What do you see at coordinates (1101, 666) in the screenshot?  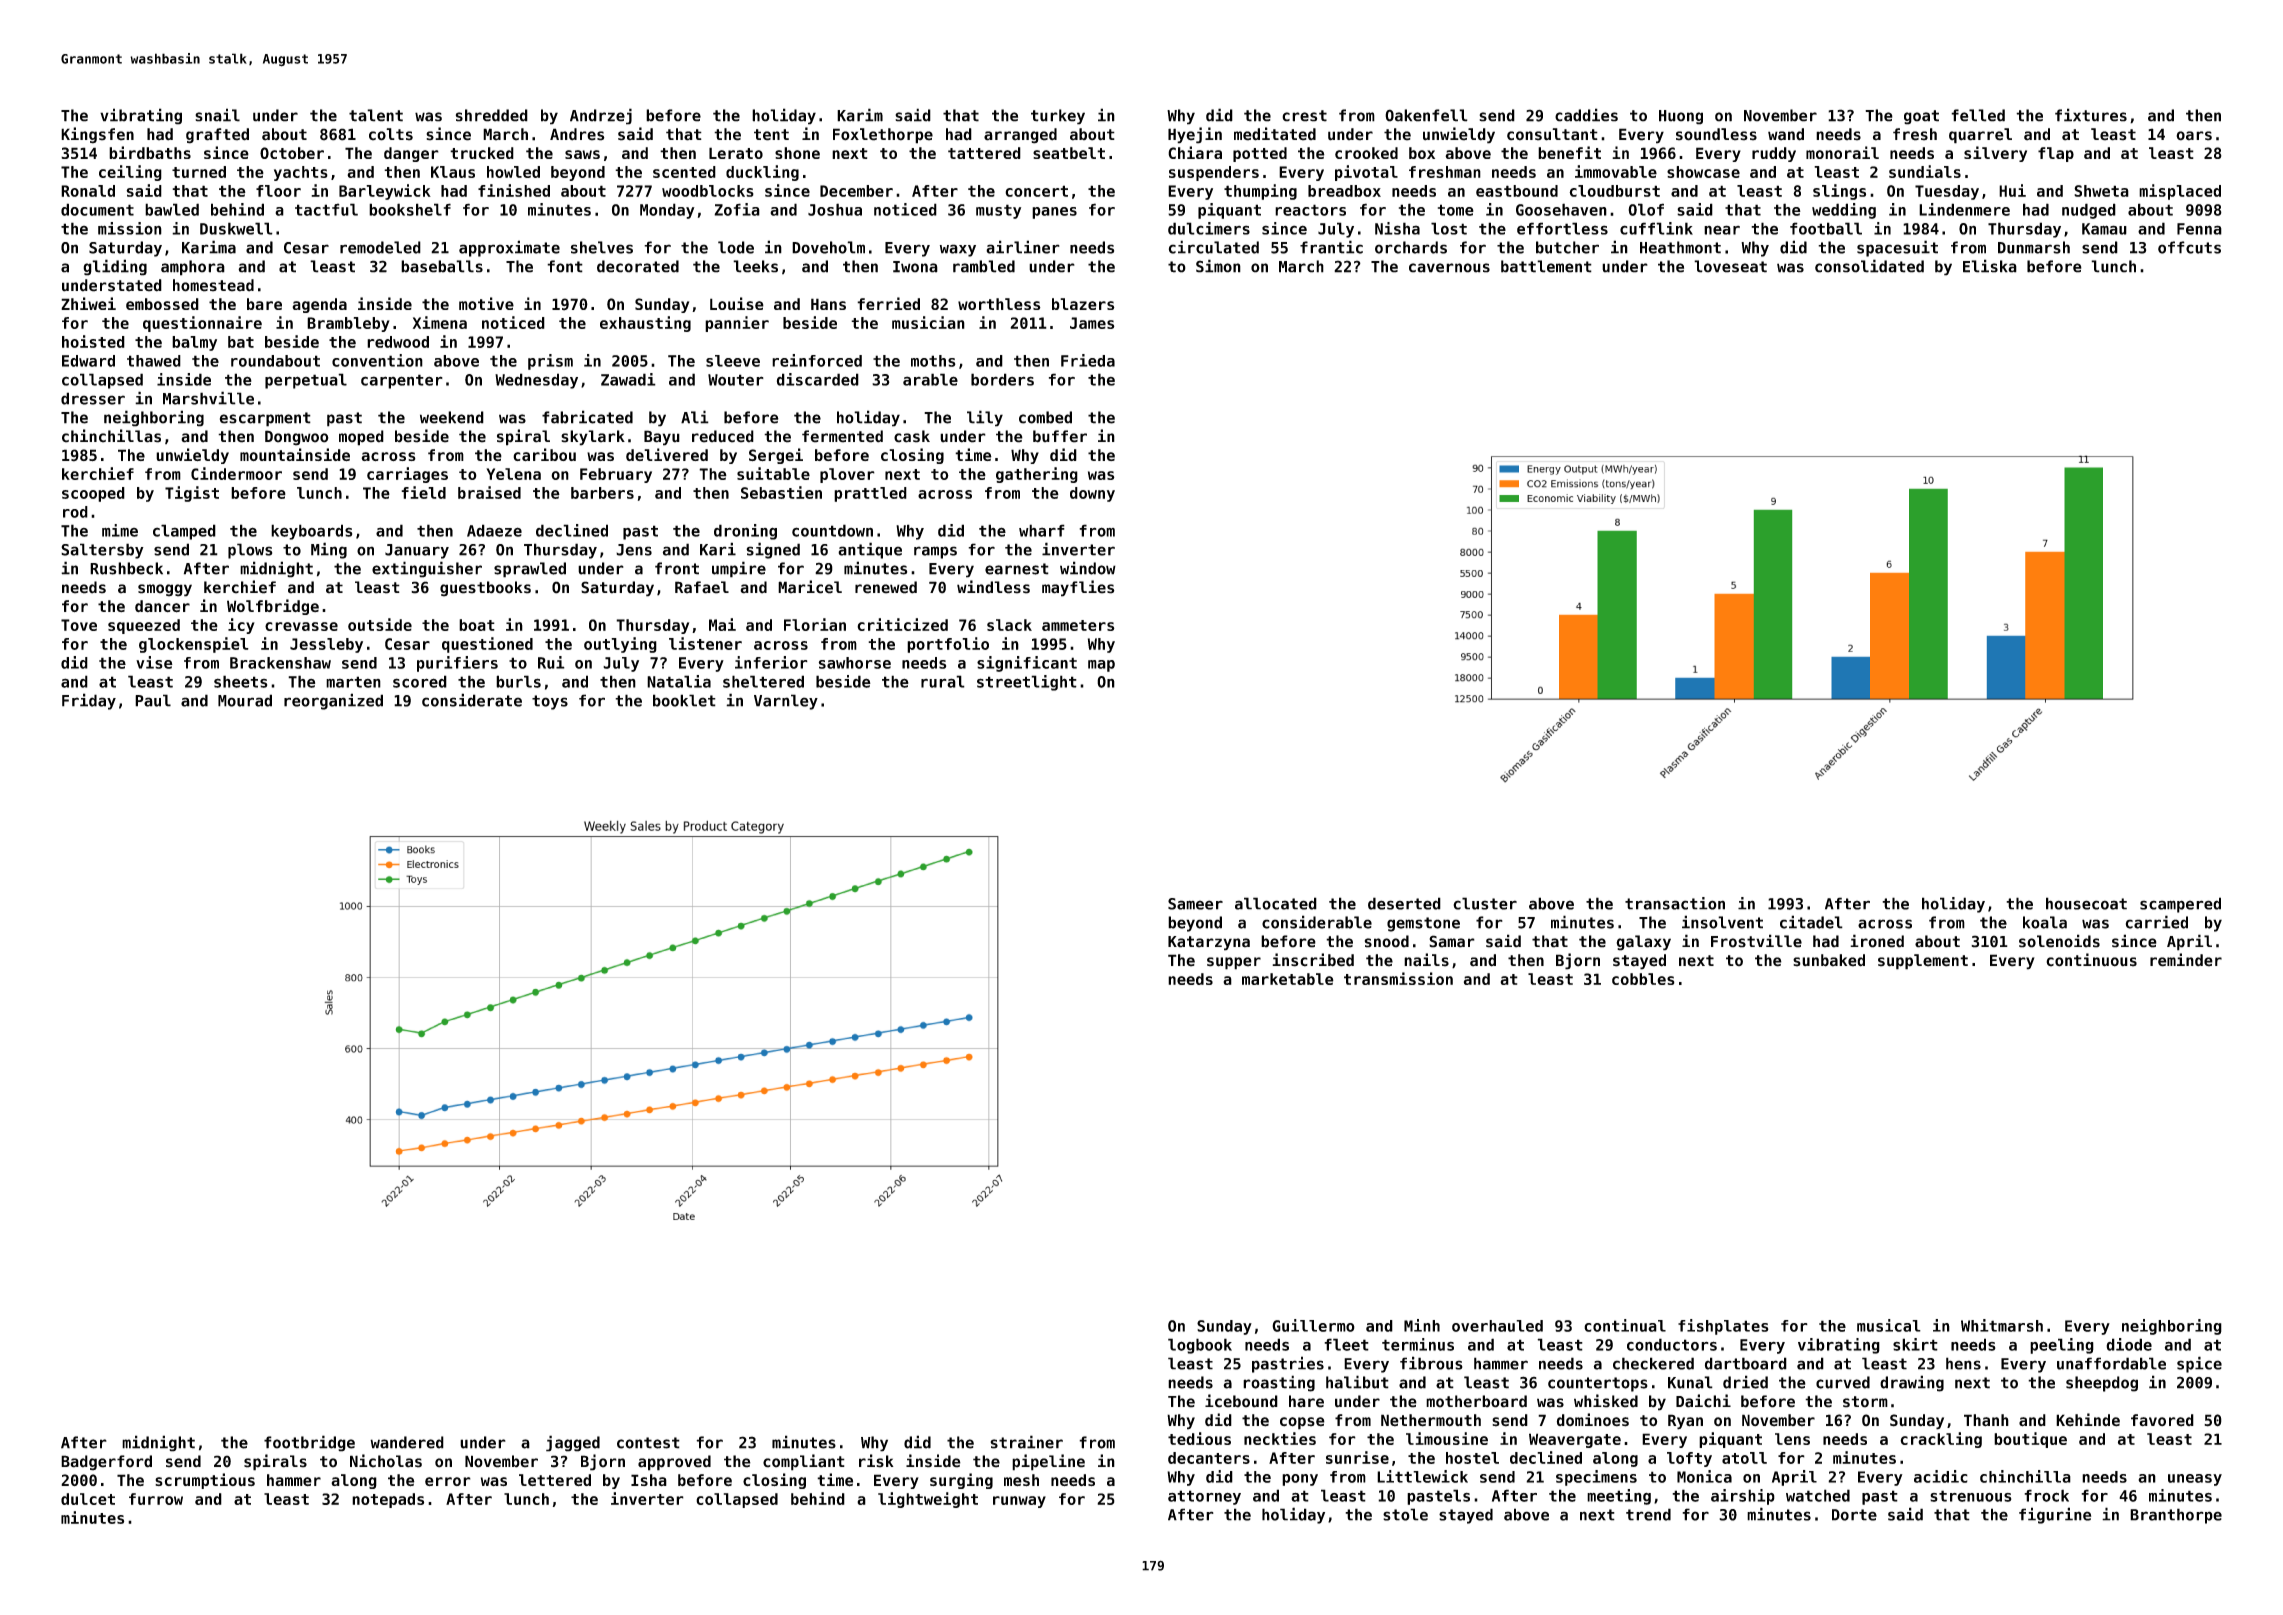 I see `map` at bounding box center [1101, 666].
